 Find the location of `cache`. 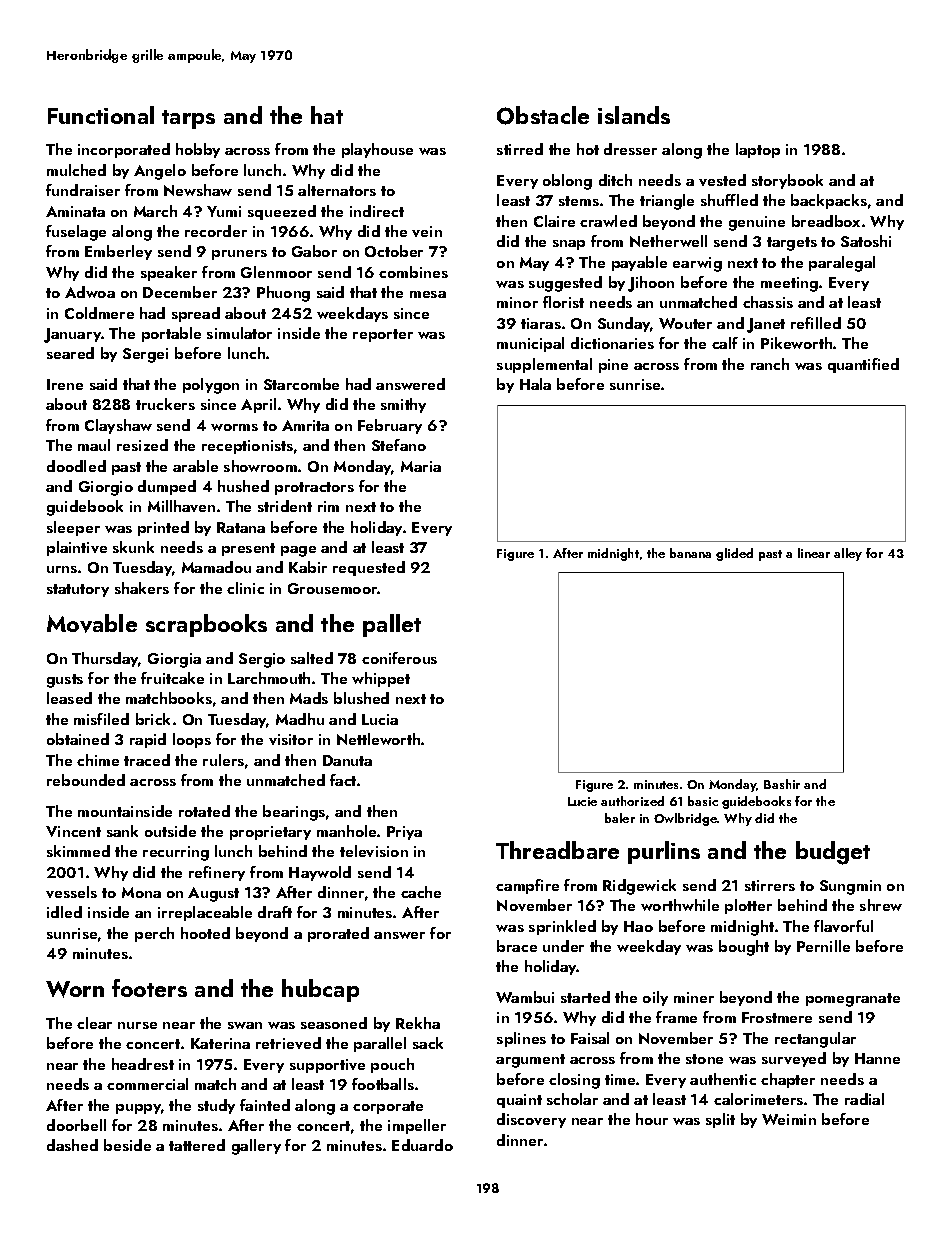

cache is located at coordinates (421, 892).
